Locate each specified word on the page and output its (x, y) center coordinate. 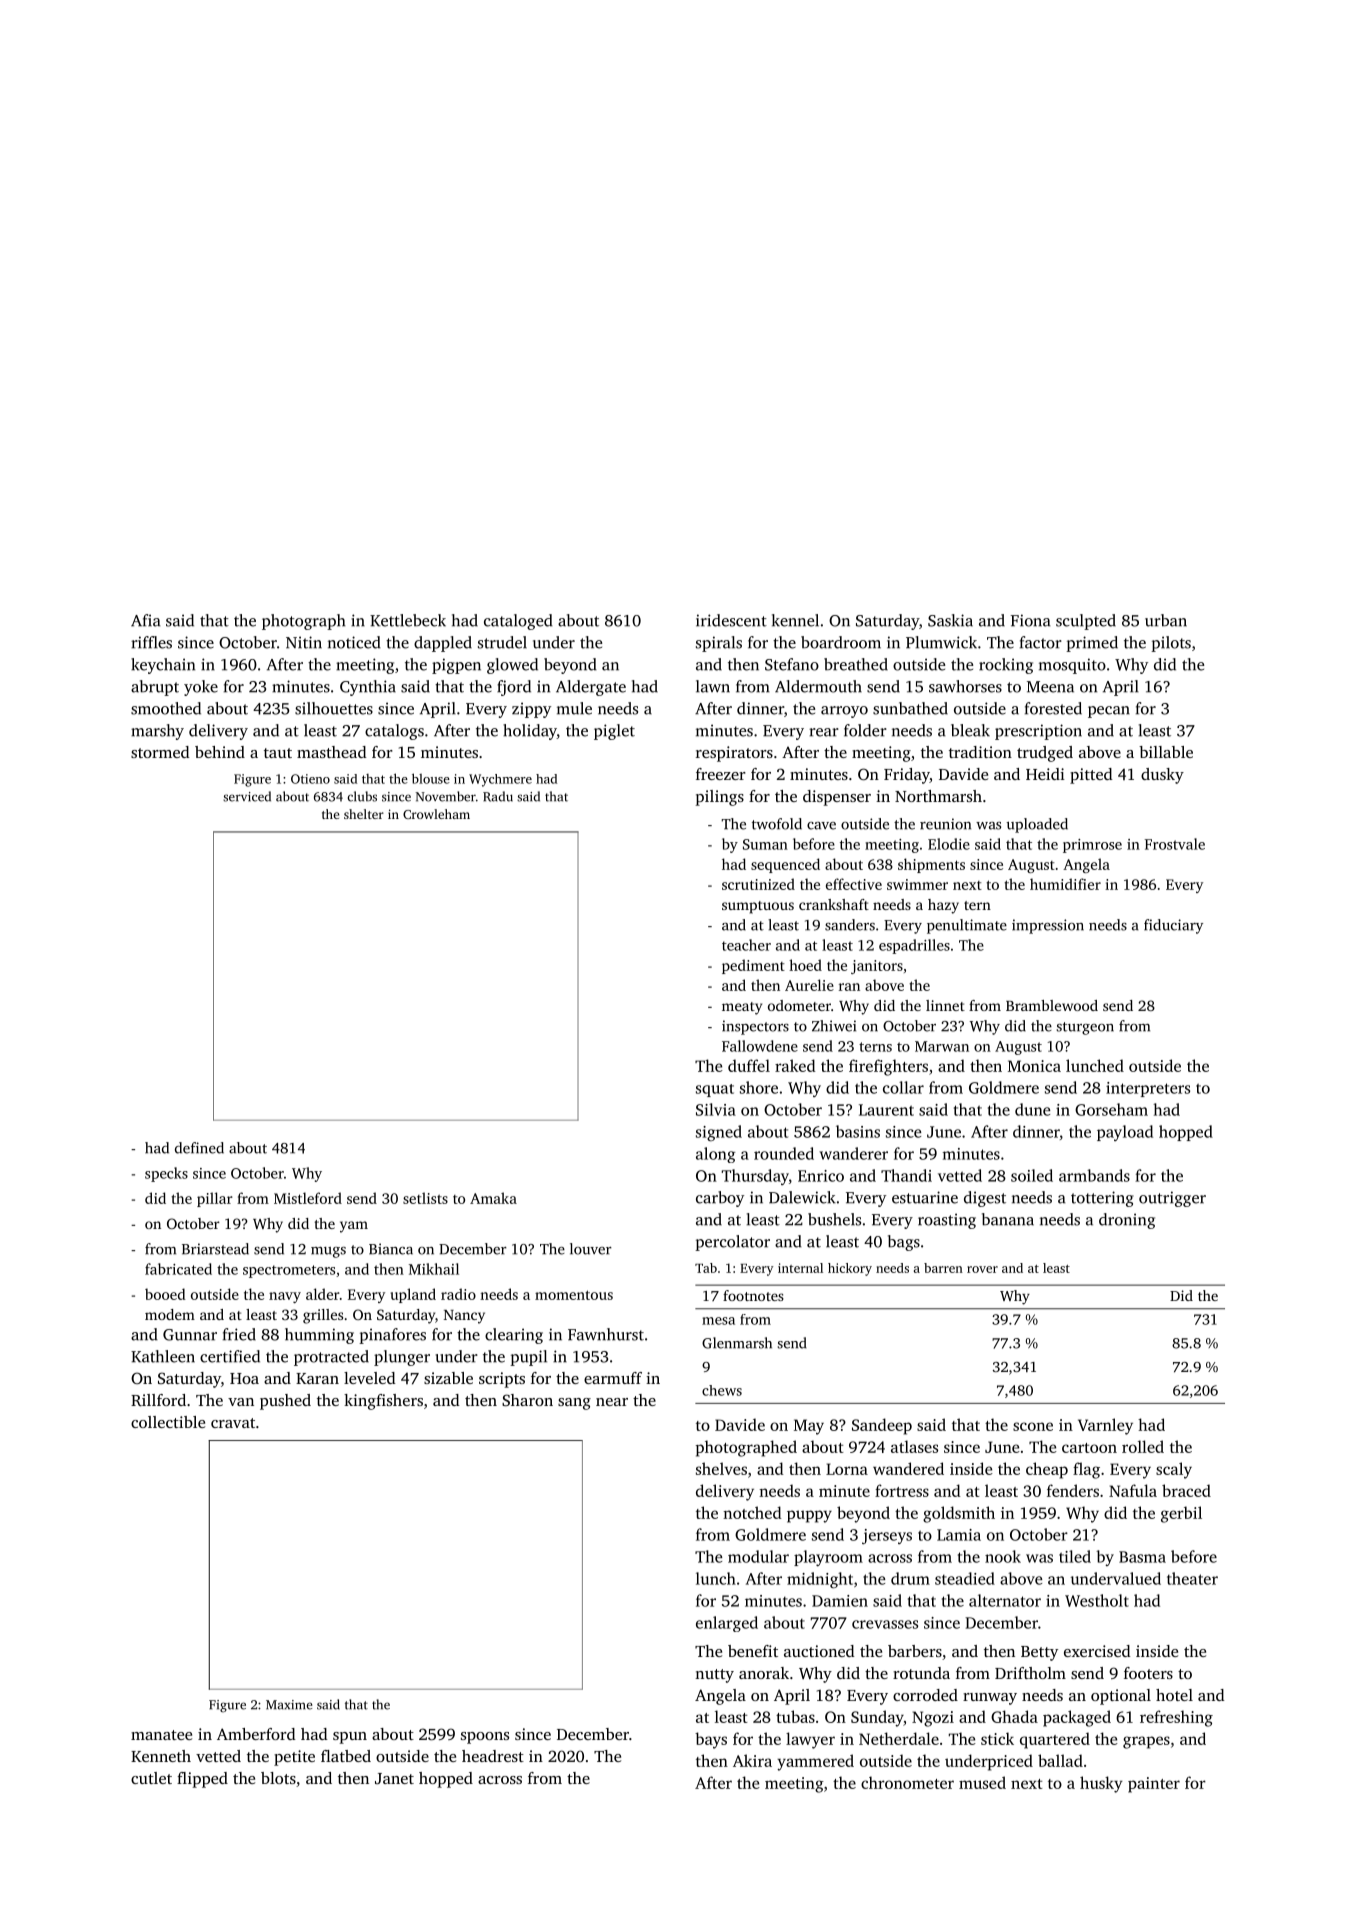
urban (1166, 620)
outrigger (1172, 1199)
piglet (614, 732)
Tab (706, 1268)
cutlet (151, 1778)
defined (199, 1148)
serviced (247, 796)
